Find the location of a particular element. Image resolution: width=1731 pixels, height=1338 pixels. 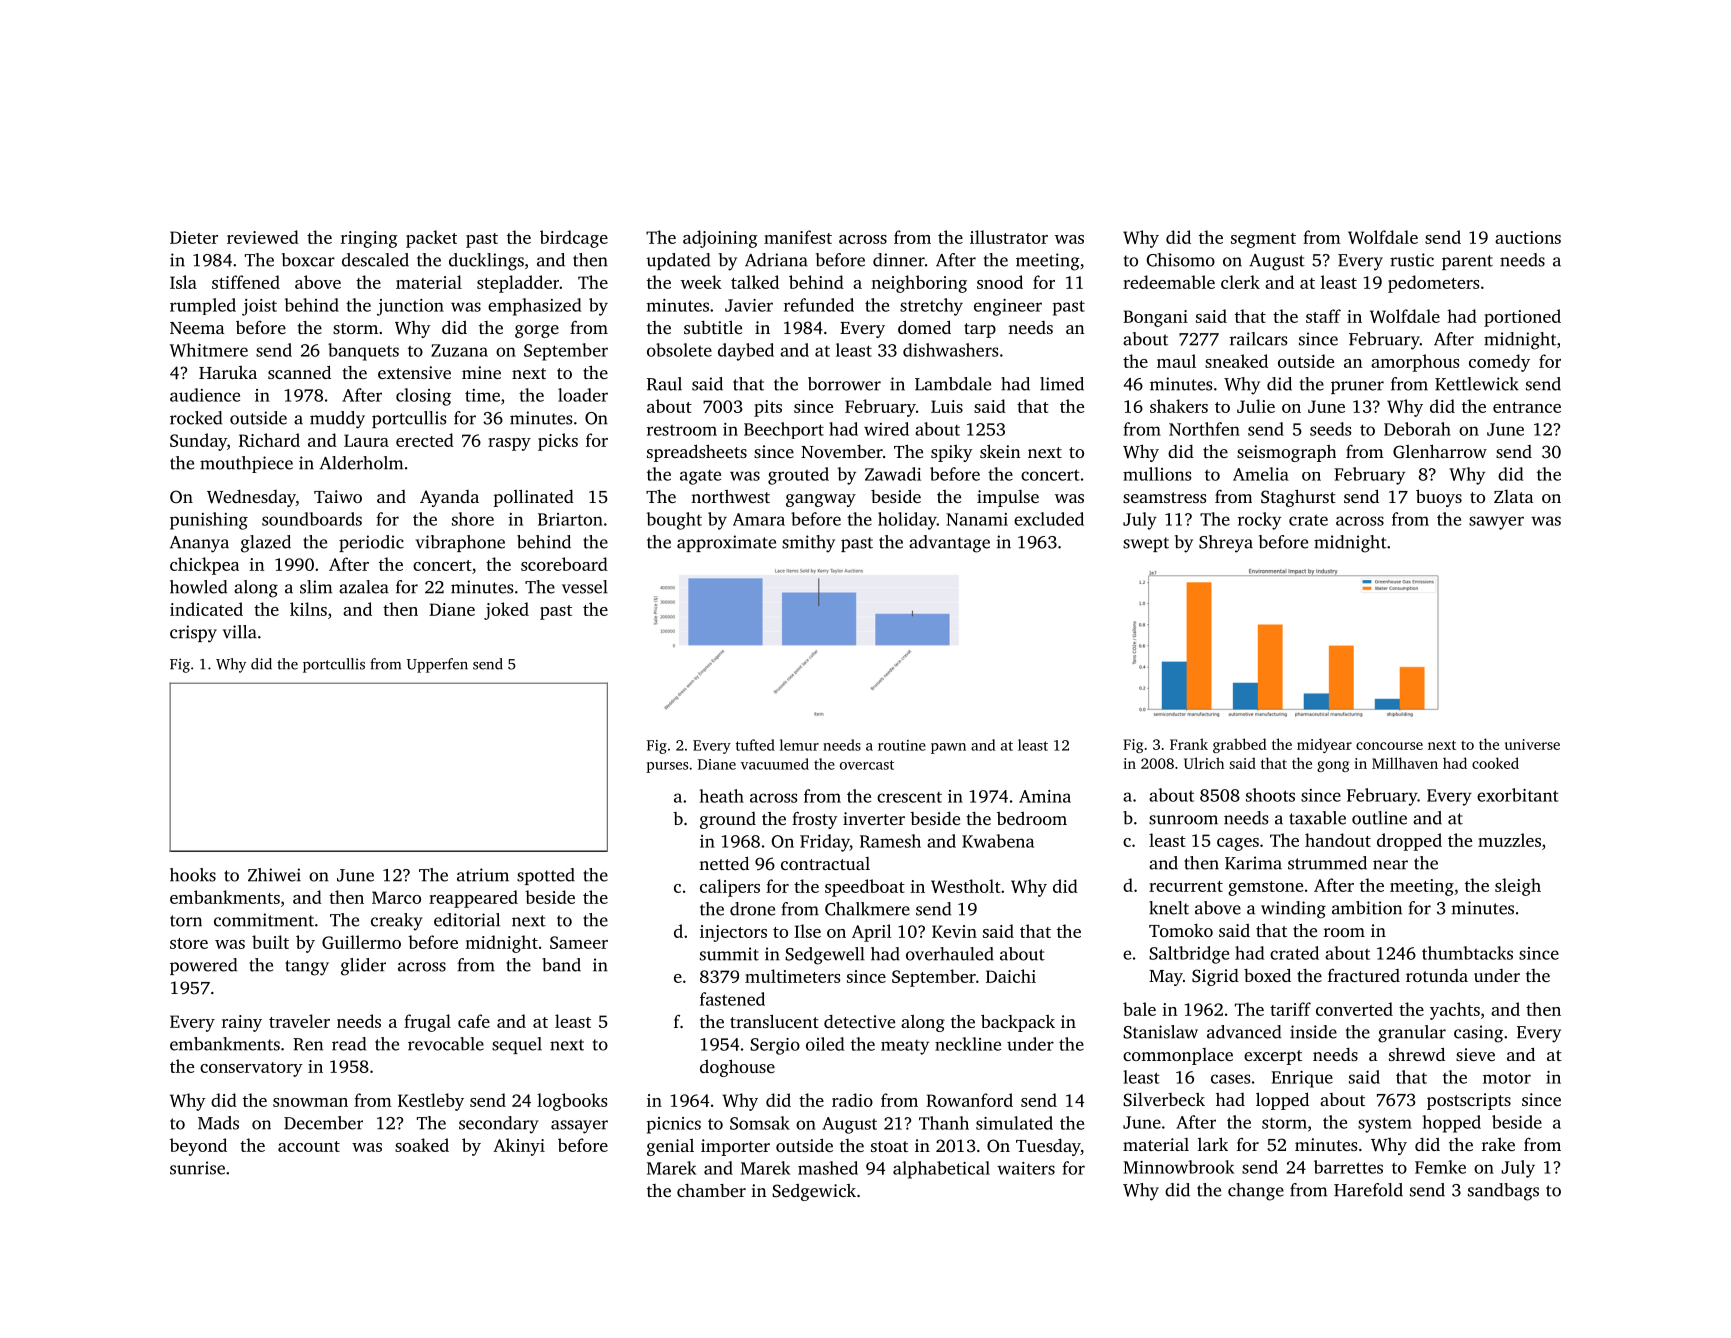

atrium is located at coordinates (483, 875).
